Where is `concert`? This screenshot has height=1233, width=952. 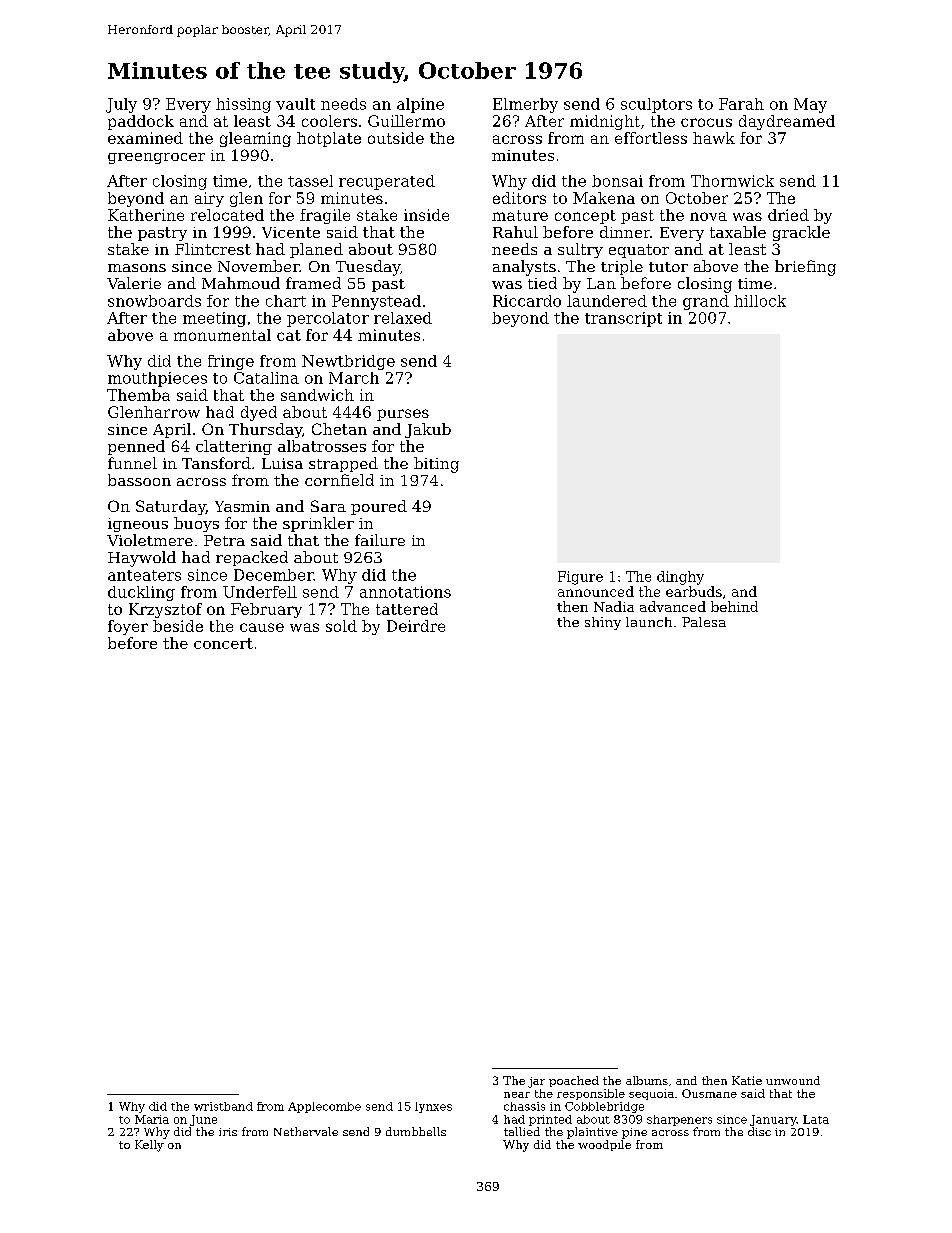
concert is located at coordinates (223, 643).
